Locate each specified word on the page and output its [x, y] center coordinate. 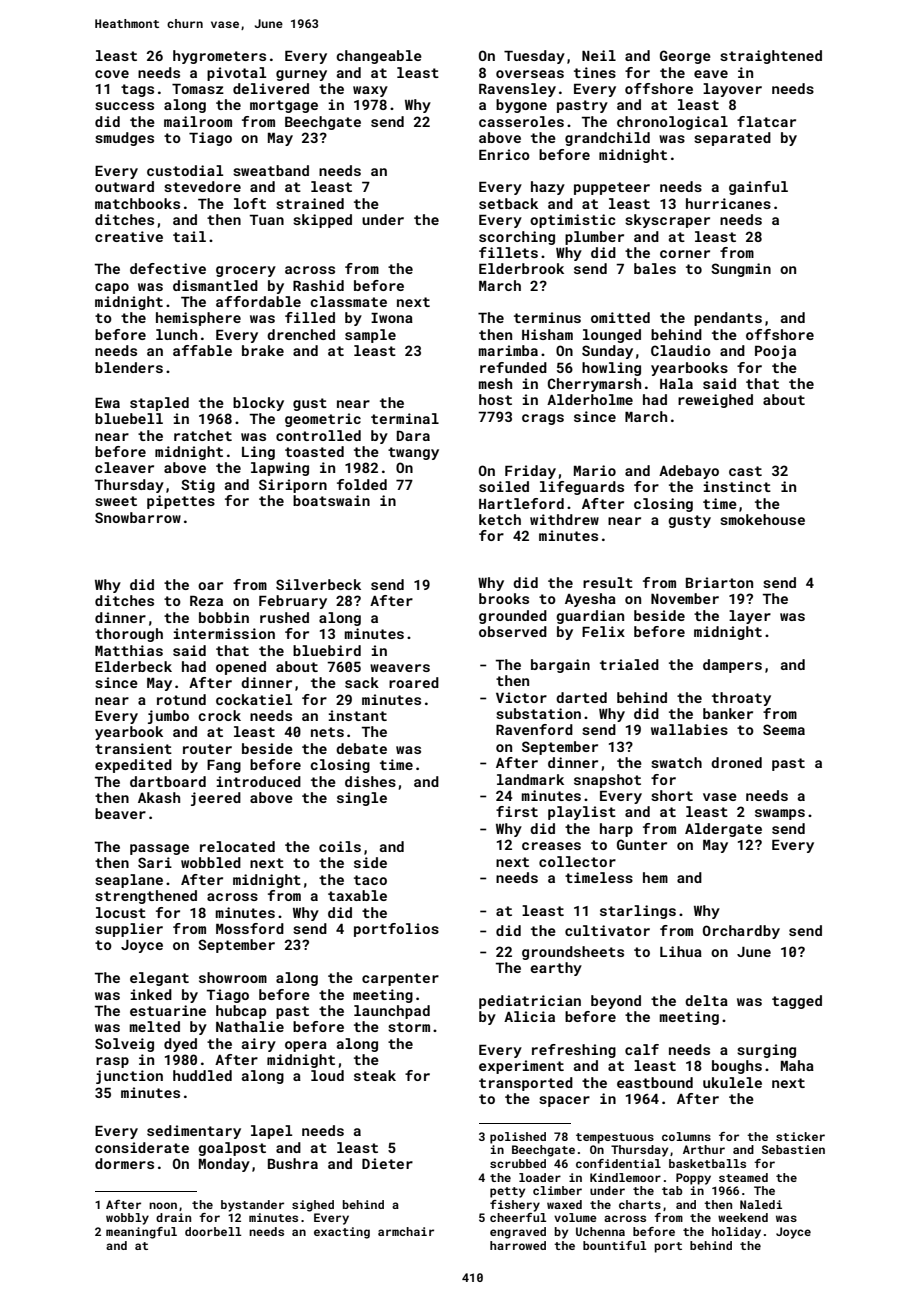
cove [112, 74]
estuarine [168, 1010]
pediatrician [530, 1002]
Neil [599, 55]
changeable [379, 57]
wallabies [689, 729]
